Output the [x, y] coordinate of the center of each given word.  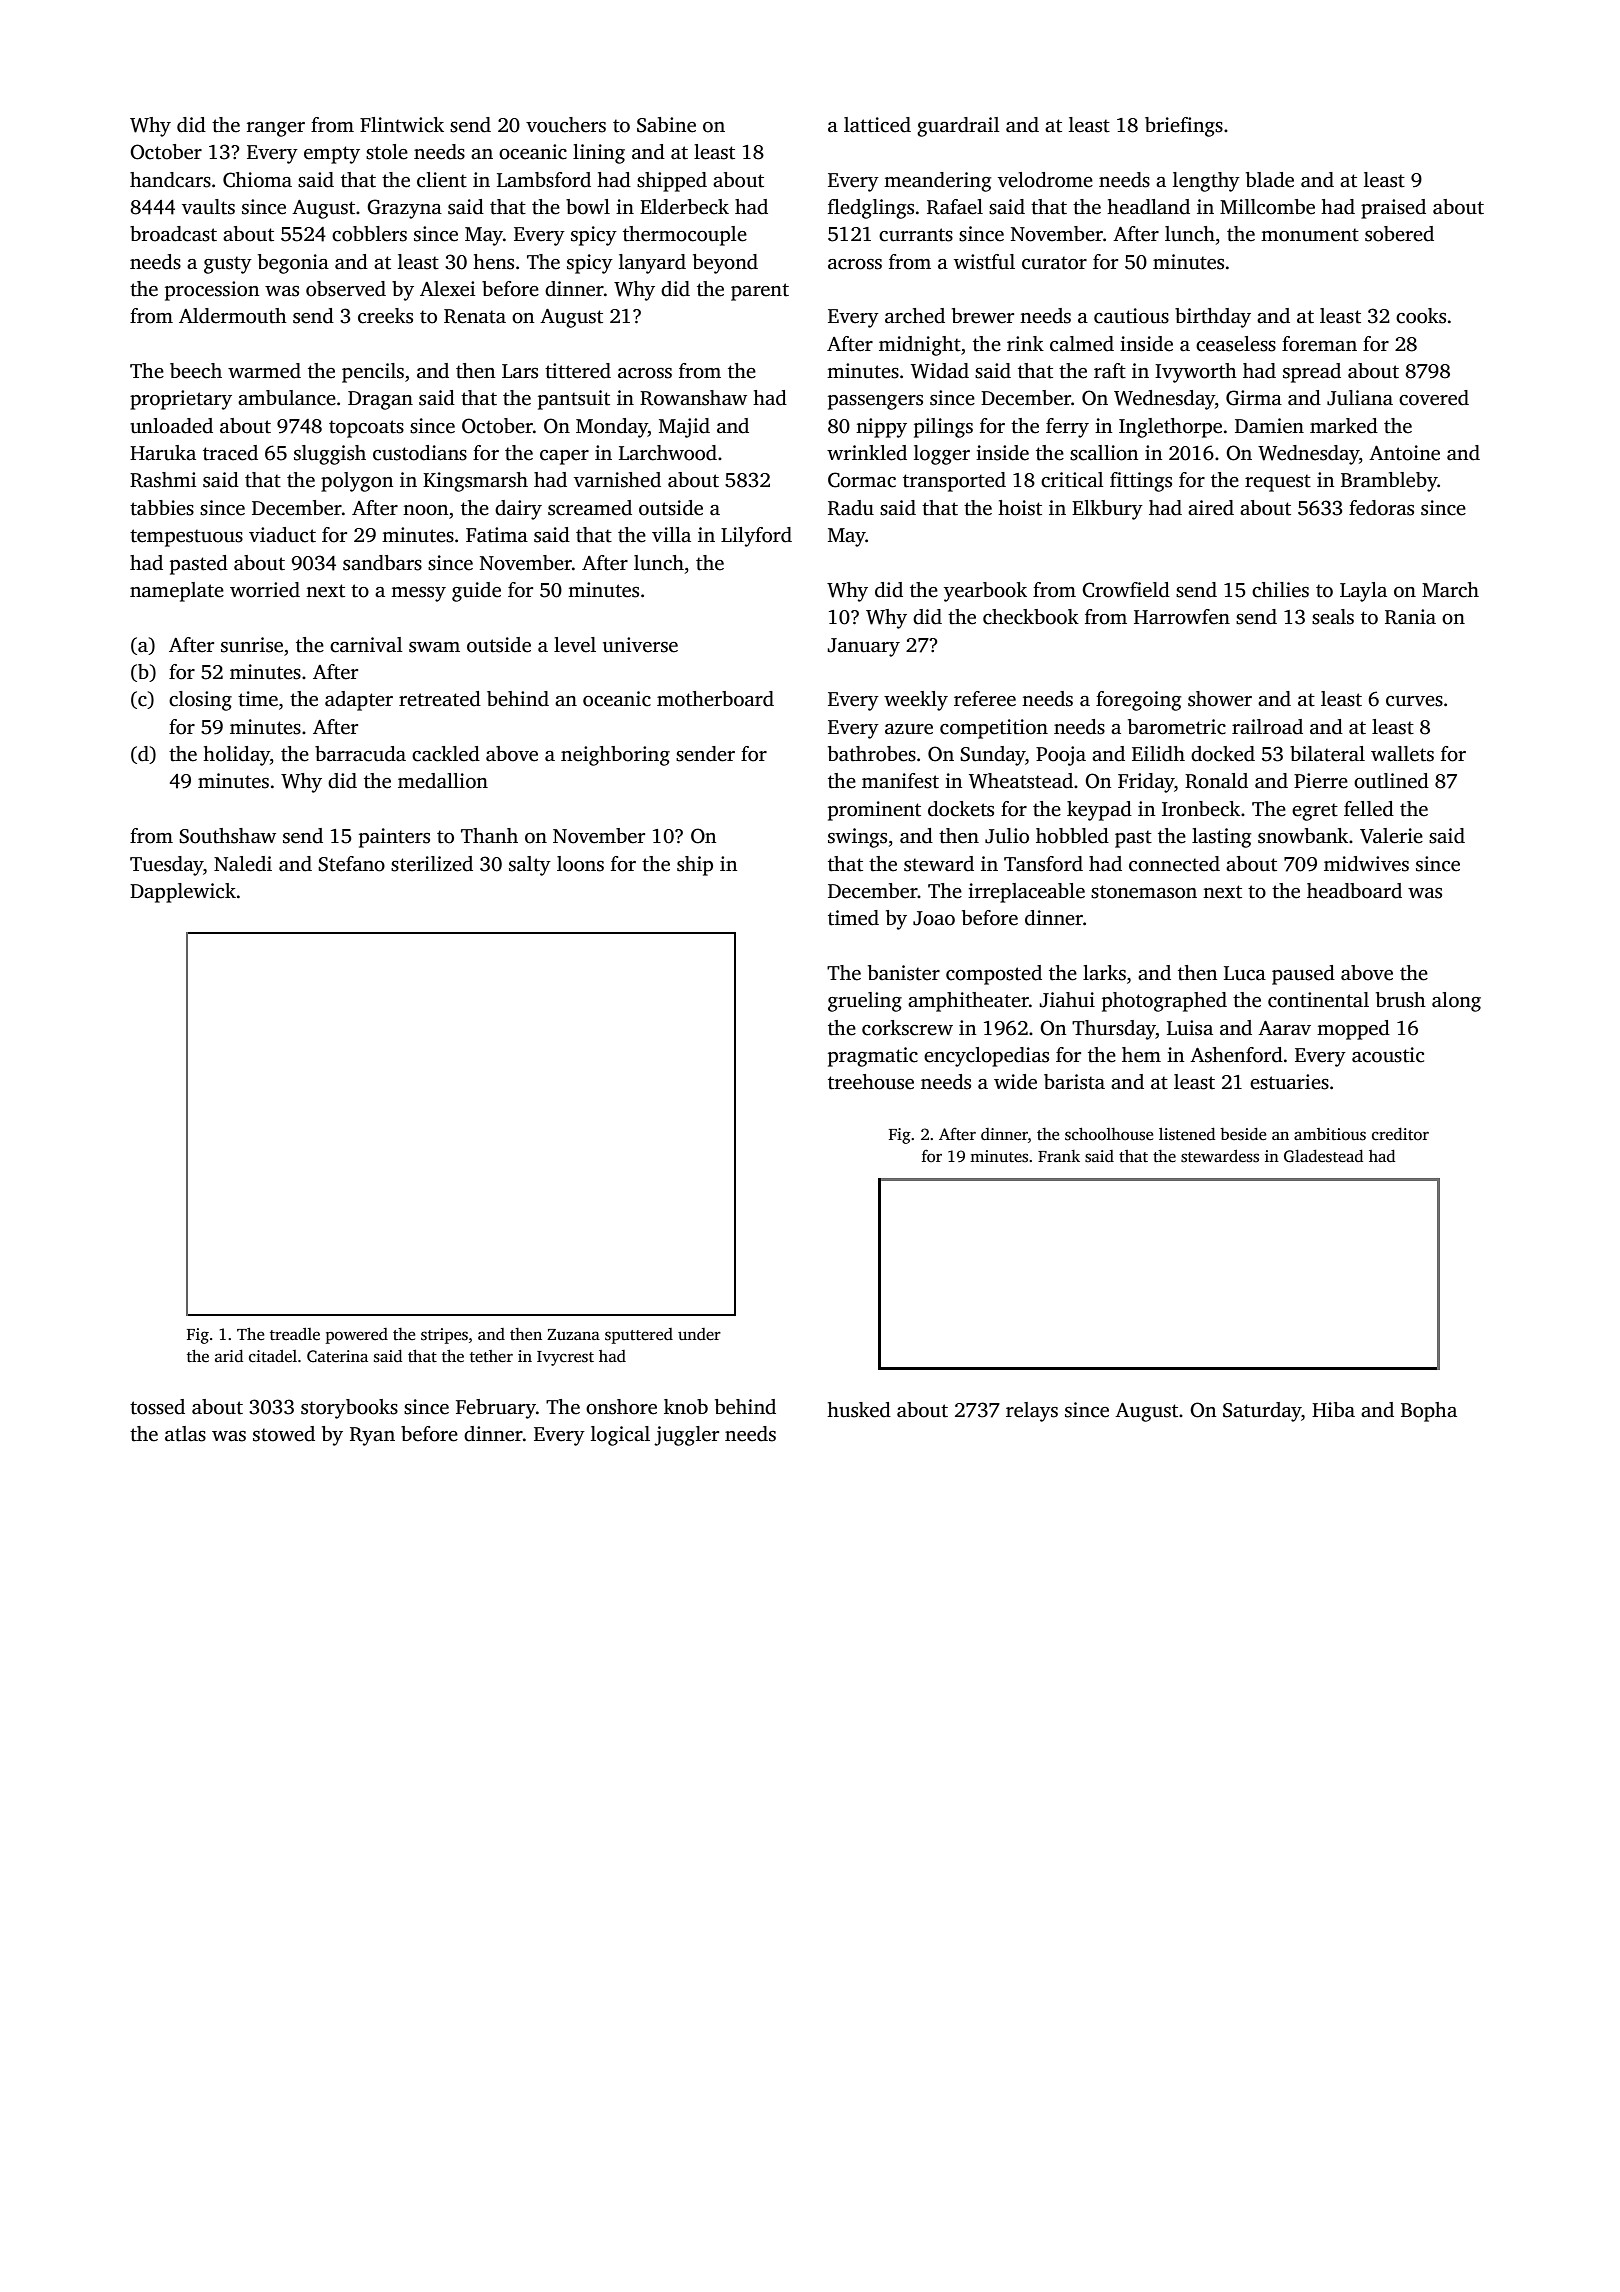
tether [491, 1356]
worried [265, 590]
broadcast [173, 234]
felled [1369, 809]
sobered [1399, 234]
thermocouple [685, 236]
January [863, 647]
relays [1032, 1412]
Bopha [1429, 1412]
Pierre [1321, 781]
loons [580, 864]
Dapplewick [183, 893]
